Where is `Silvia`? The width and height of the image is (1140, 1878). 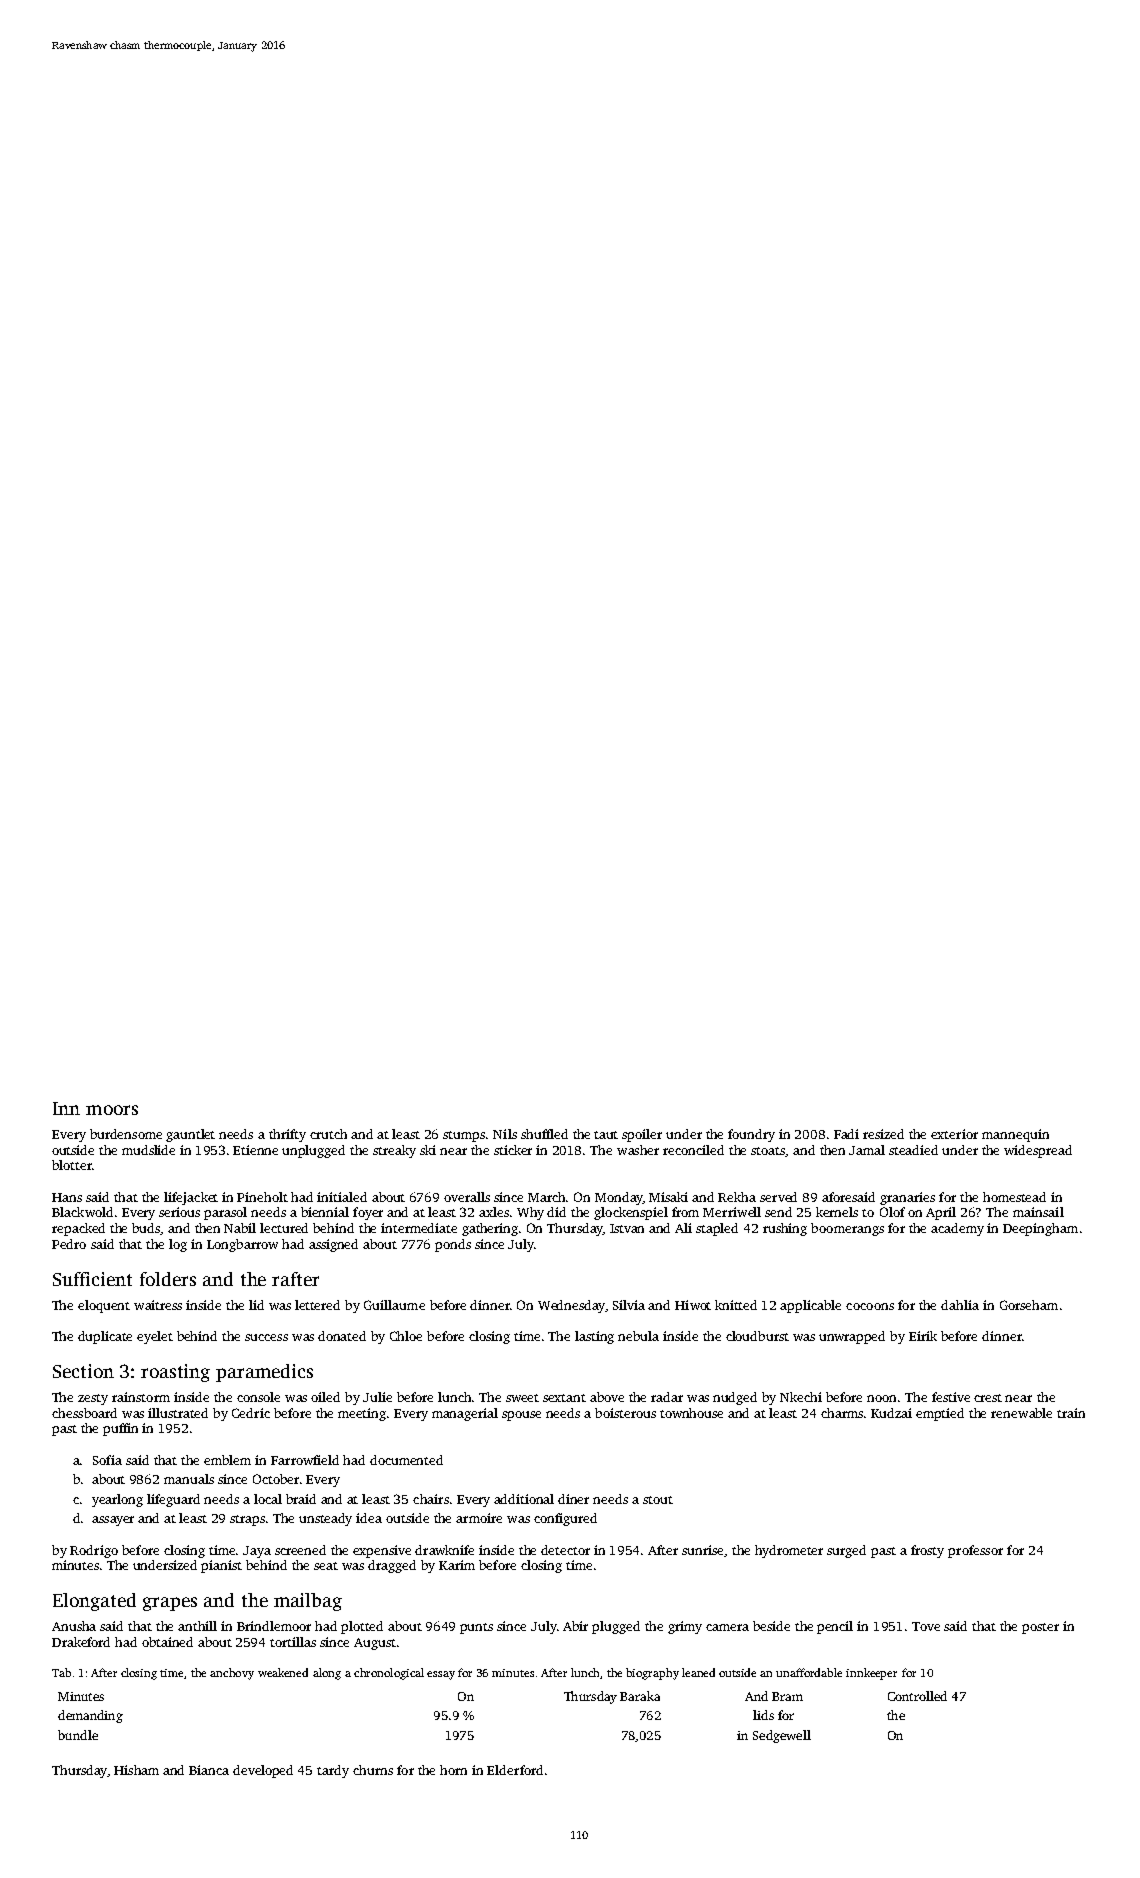 Silvia is located at coordinates (629, 1305).
